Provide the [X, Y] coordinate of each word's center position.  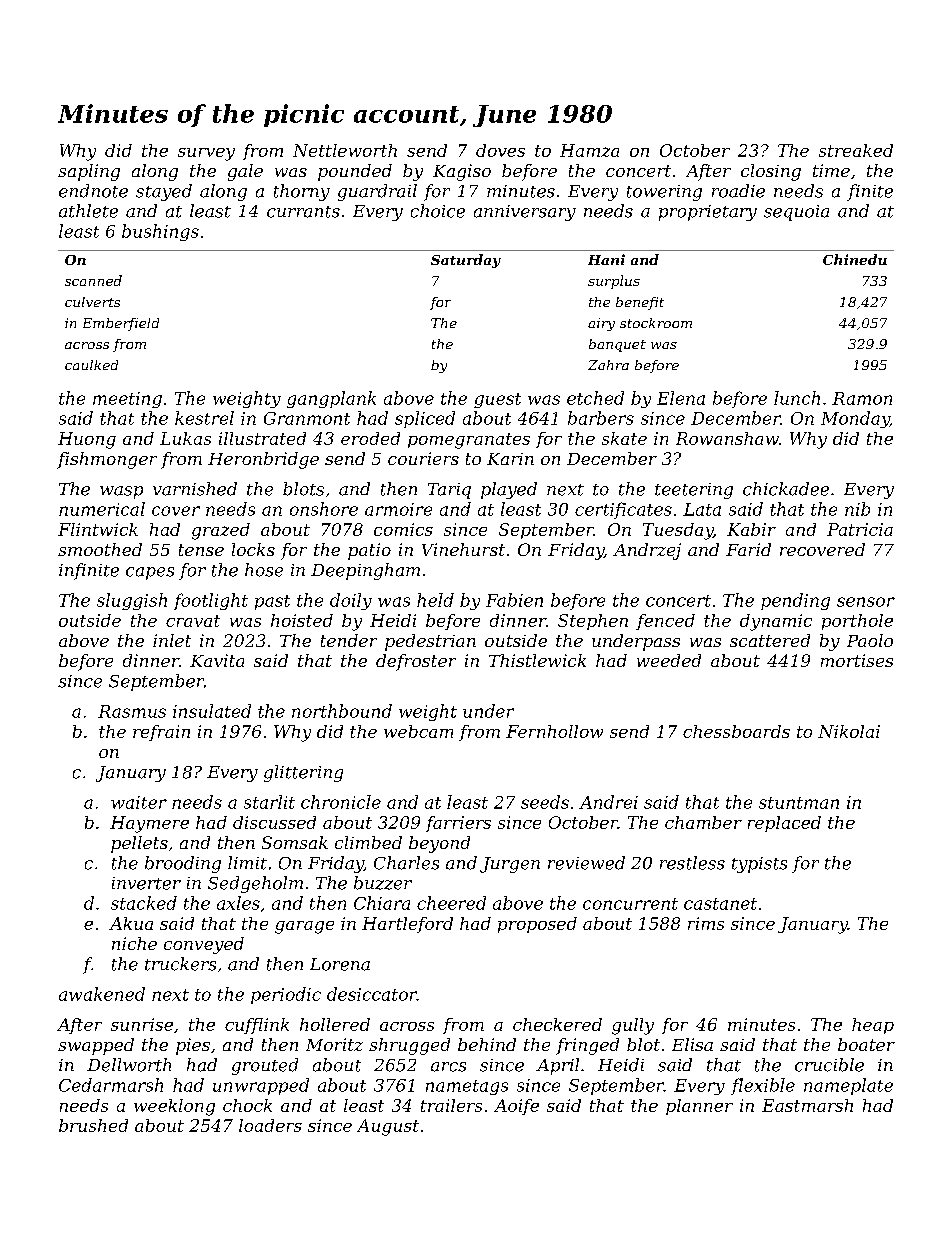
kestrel [204, 418]
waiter [139, 802]
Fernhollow [554, 731]
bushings [160, 232]
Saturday [466, 261]
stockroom [656, 323]
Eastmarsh [807, 1105]
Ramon [862, 398]
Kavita [217, 660]
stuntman [799, 803]
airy [601, 324]
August [388, 1127]
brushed [93, 1125]
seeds [545, 802]
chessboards [736, 731]
